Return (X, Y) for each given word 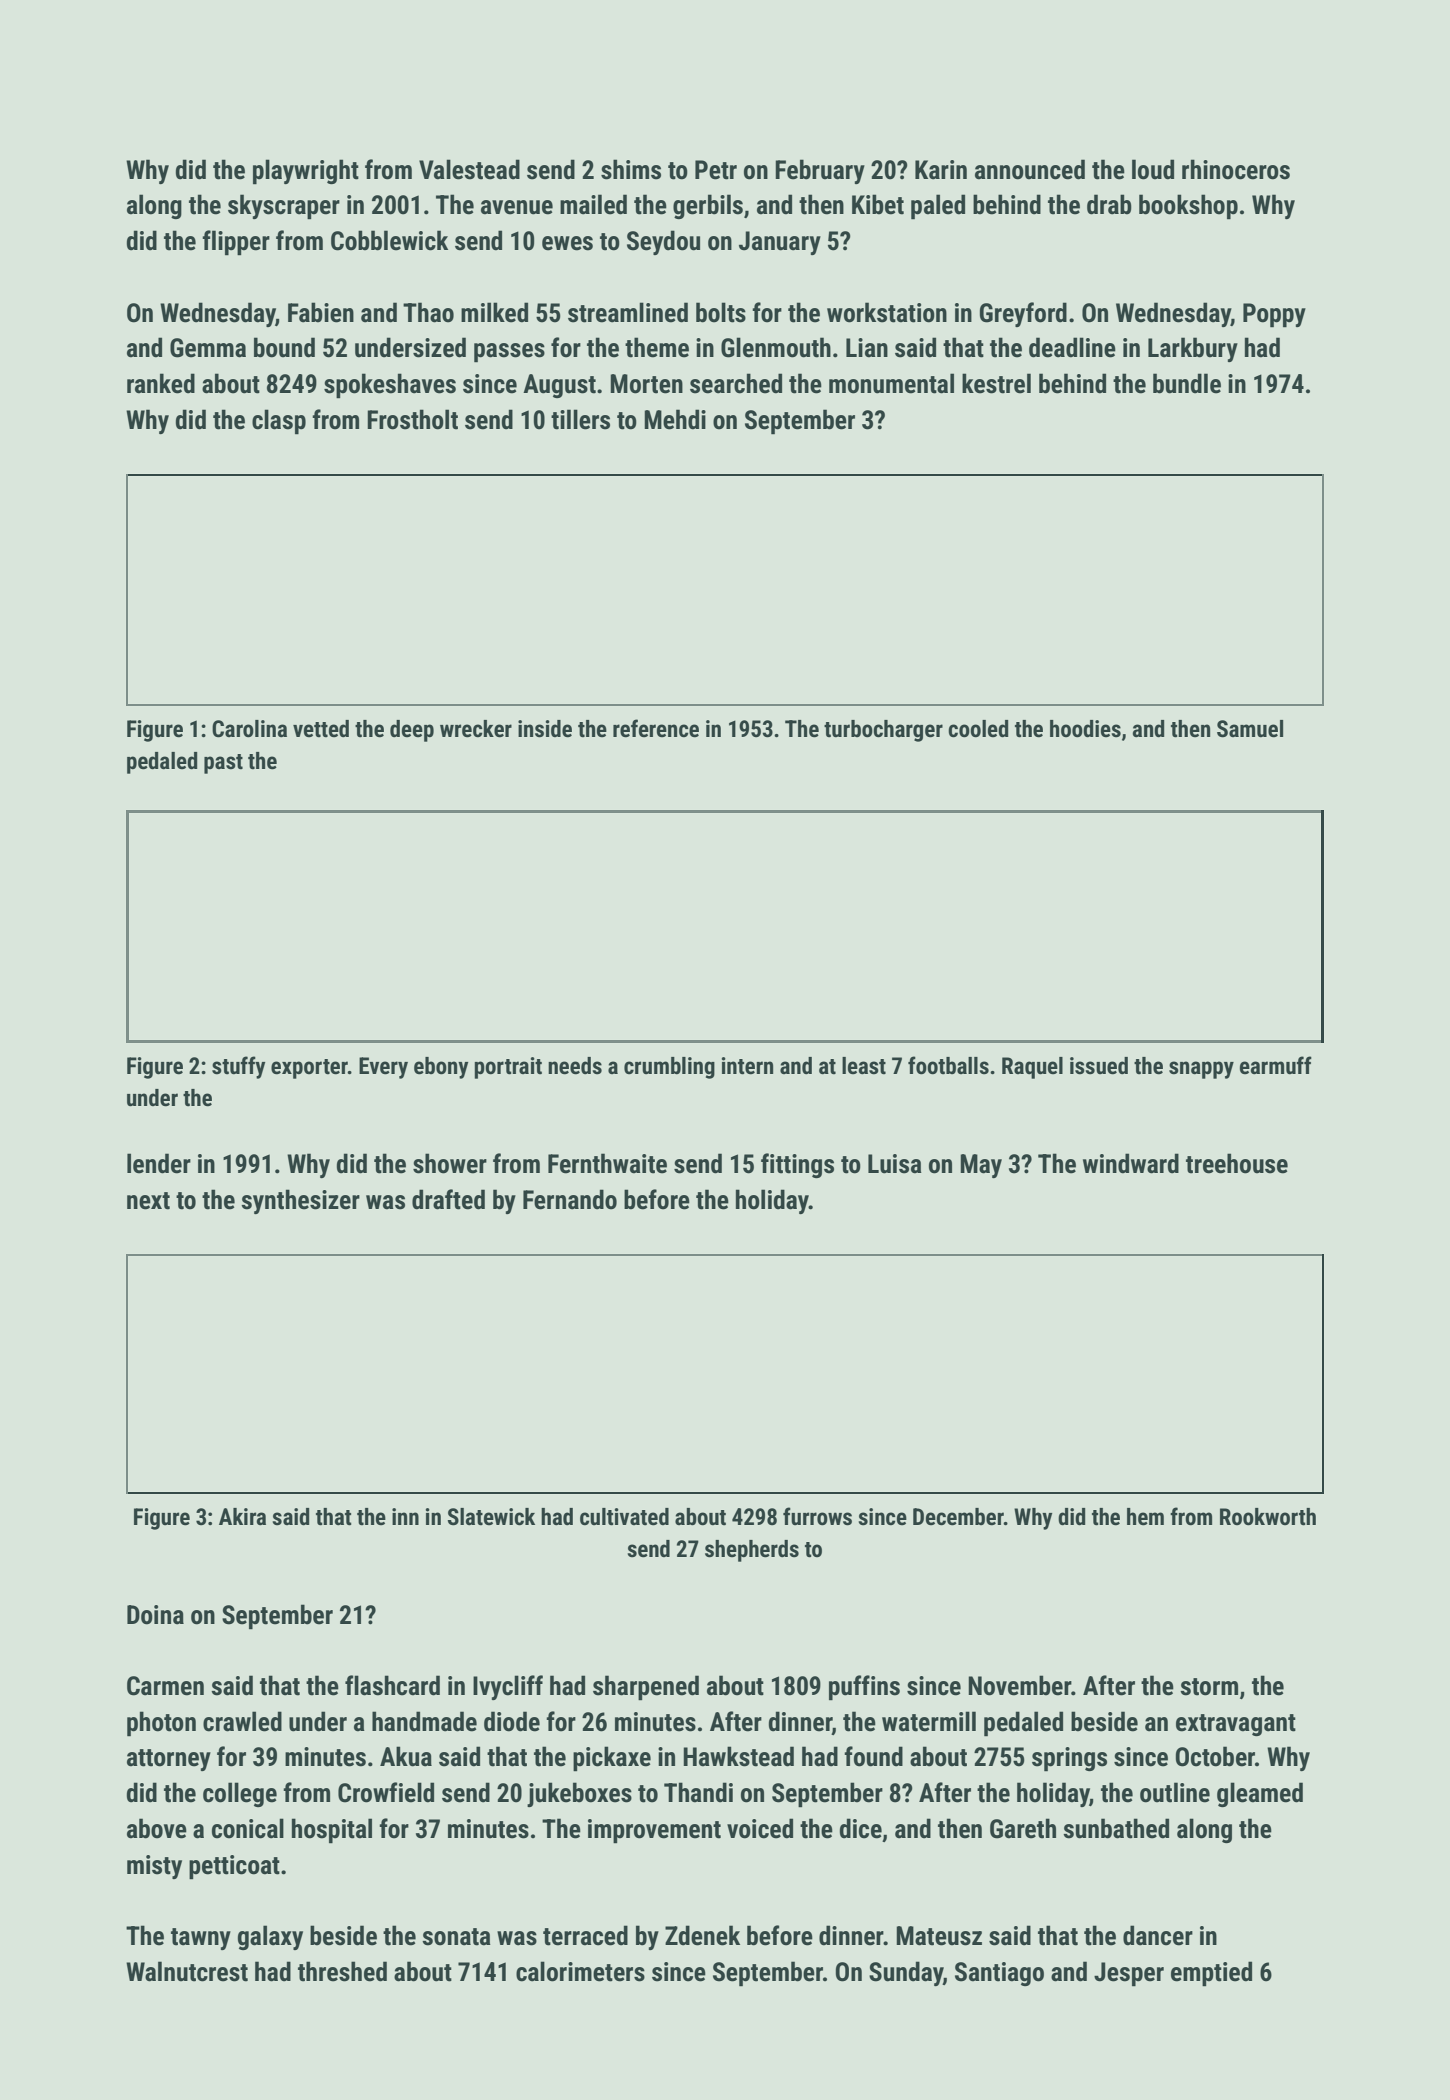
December (958, 1517)
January (780, 243)
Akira (242, 1517)
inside (545, 729)
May (981, 1166)
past (223, 764)
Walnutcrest (187, 1971)
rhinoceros (1236, 169)
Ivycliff (508, 1687)
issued (1099, 1066)
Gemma (208, 348)
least (864, 1066)
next (148, 1201)
